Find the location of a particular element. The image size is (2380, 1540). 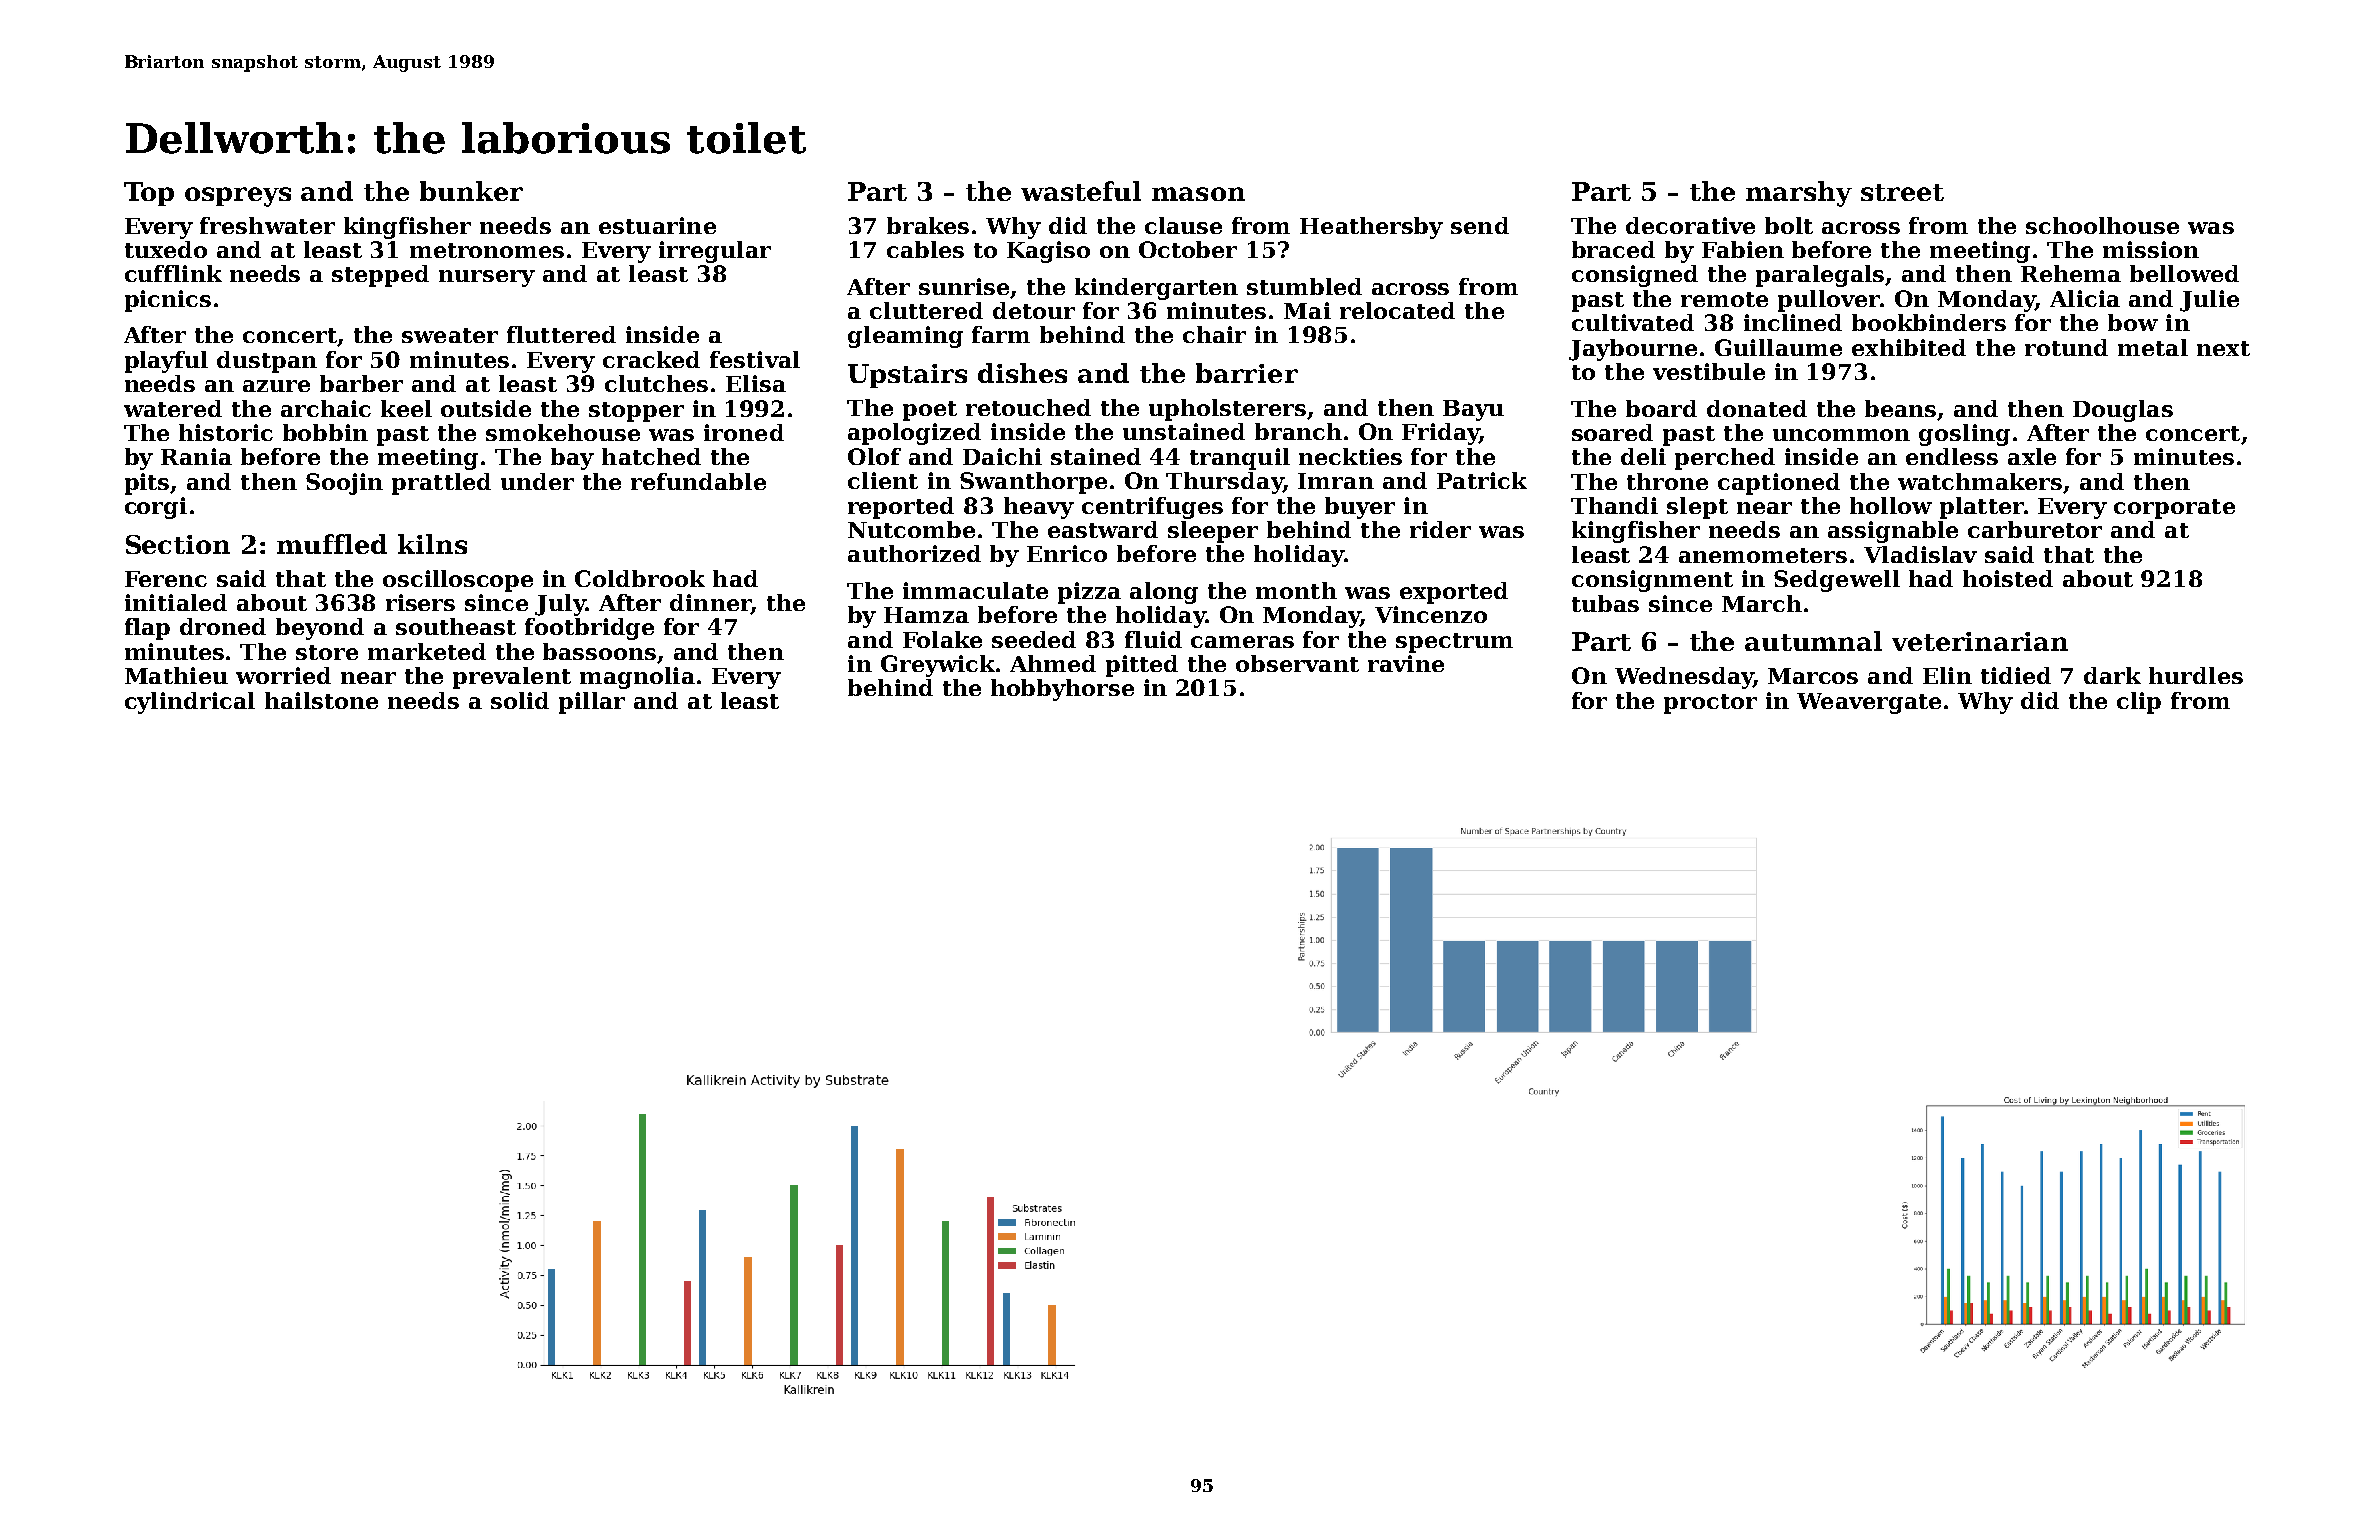

inclined is located at coordinates (1793, 322).
